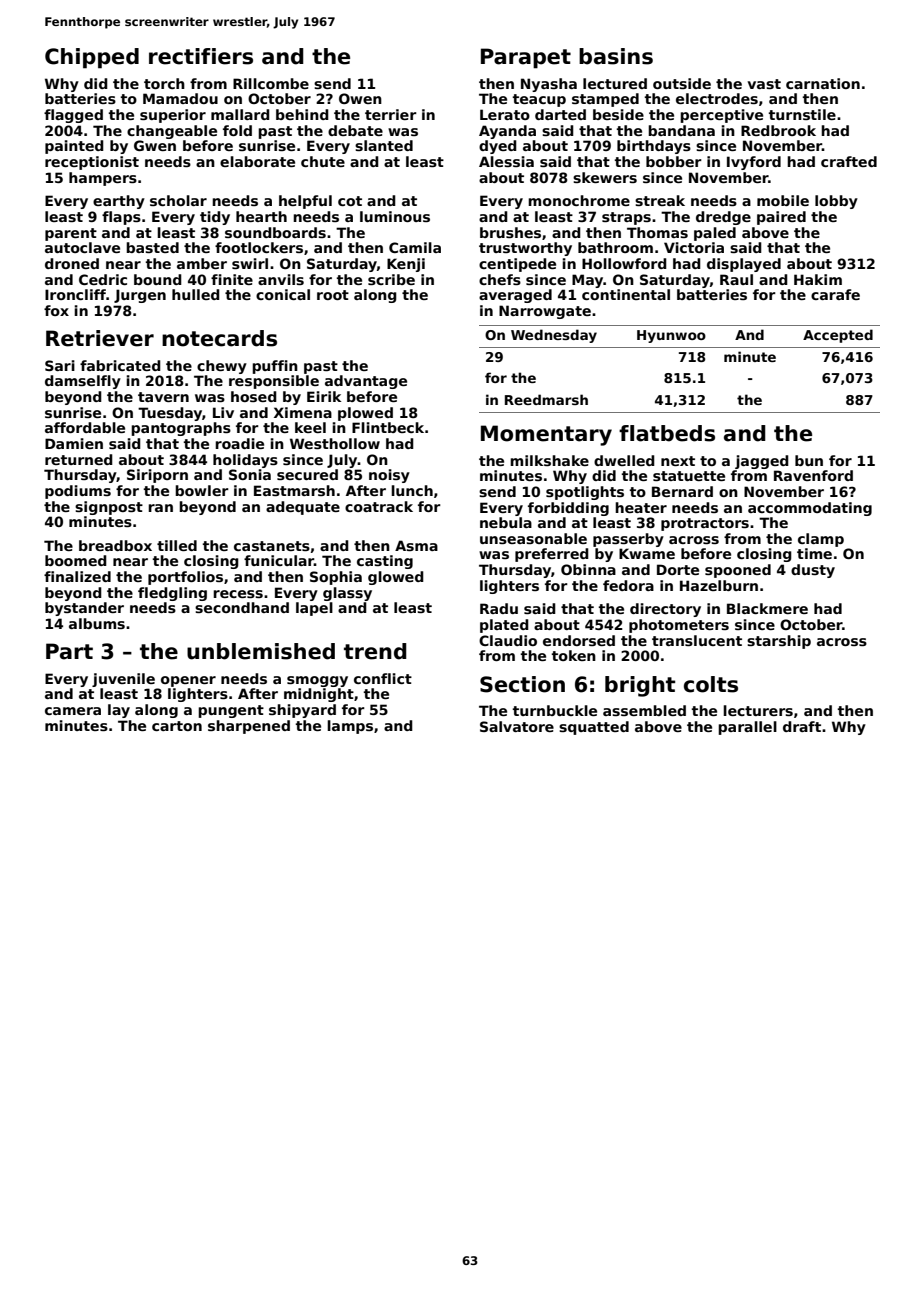 Image resolution: width=924 pixels, height=1308 pixels. Describe the element at coordinates (504, 626) in the image. I see `plated` at that location.
